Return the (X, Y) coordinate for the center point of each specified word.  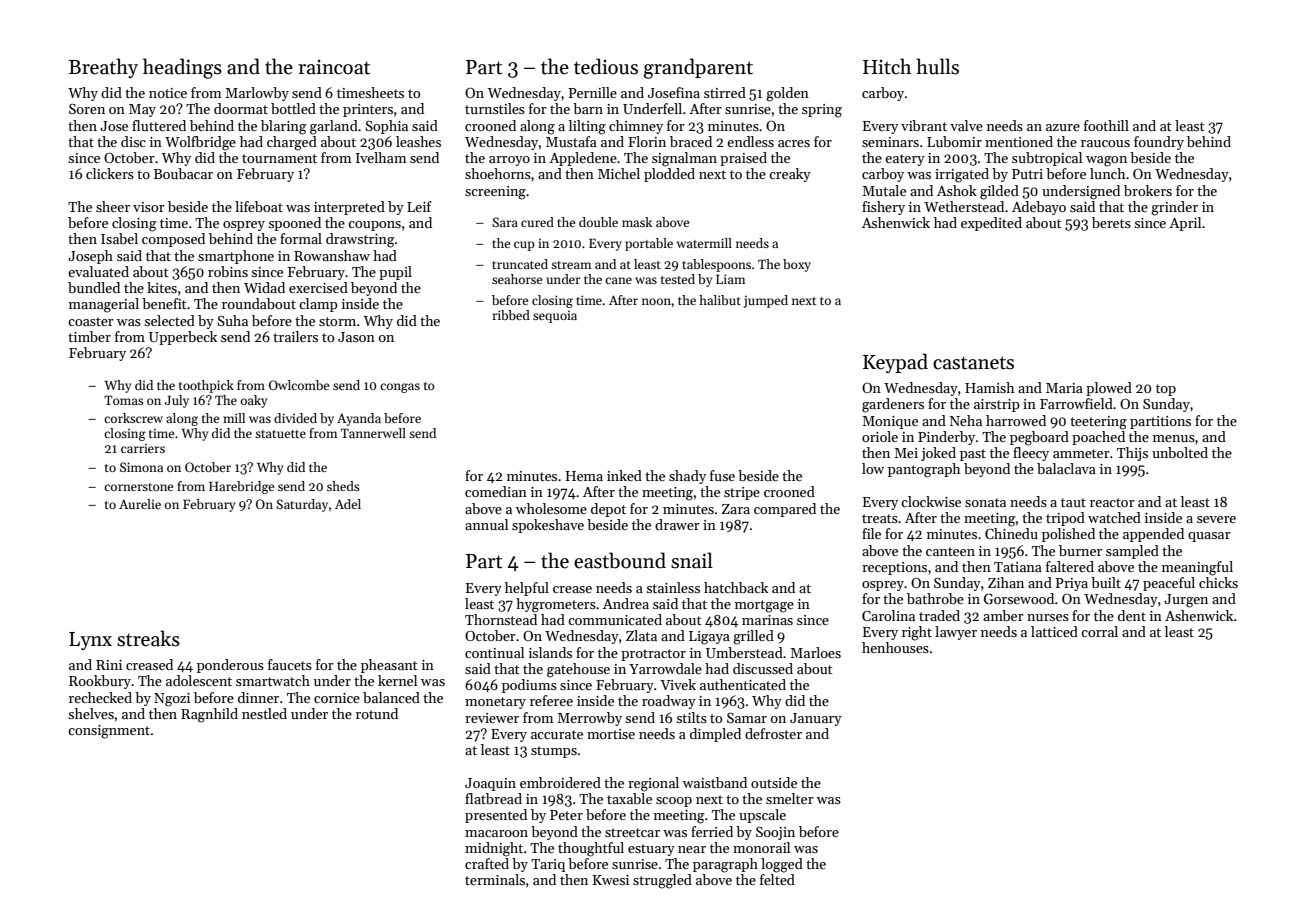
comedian (496, 491)
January (816, 719)
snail (692, 560)
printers (368, 110)
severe (1216, 519)
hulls (937, 66)
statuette (280, 434)
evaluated (98, 271)
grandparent (698, 68)
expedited (991, 224)
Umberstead (744, 652)
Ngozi (172, 700)
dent (1132, 615)
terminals (495, 879)
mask (637, 222)
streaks (148, 638)
